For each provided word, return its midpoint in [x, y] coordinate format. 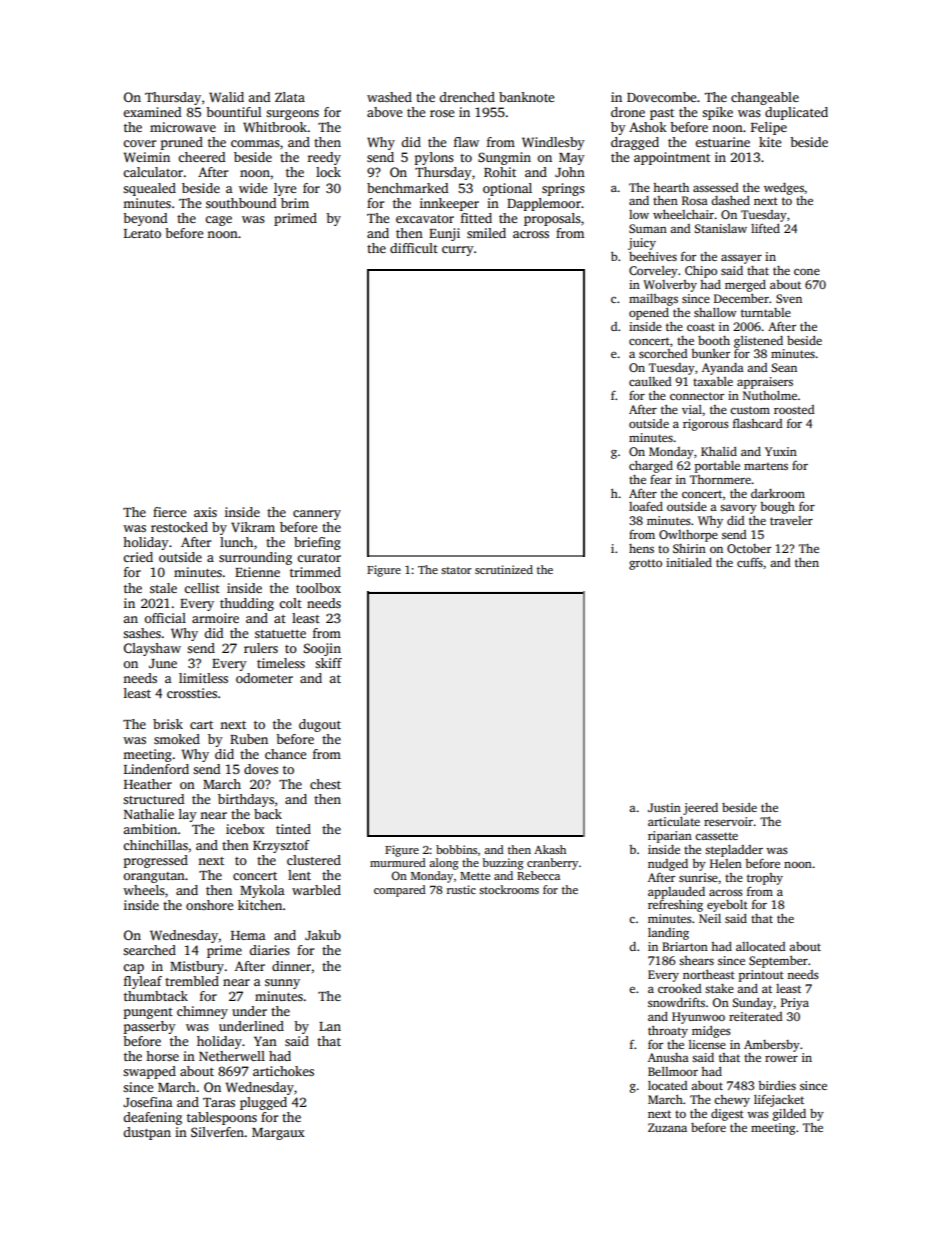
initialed [689, 562]
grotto [645, 564]
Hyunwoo [698, 1018]
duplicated [796, 113]
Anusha [668, 1057]
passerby [150, 1027]
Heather [148, 784]
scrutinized [504, 569]
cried [138, 557]
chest [325, 784]
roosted [794, 409]
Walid [226, 97]
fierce [169, 512]
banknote [526, 97]
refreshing [675, 905]
